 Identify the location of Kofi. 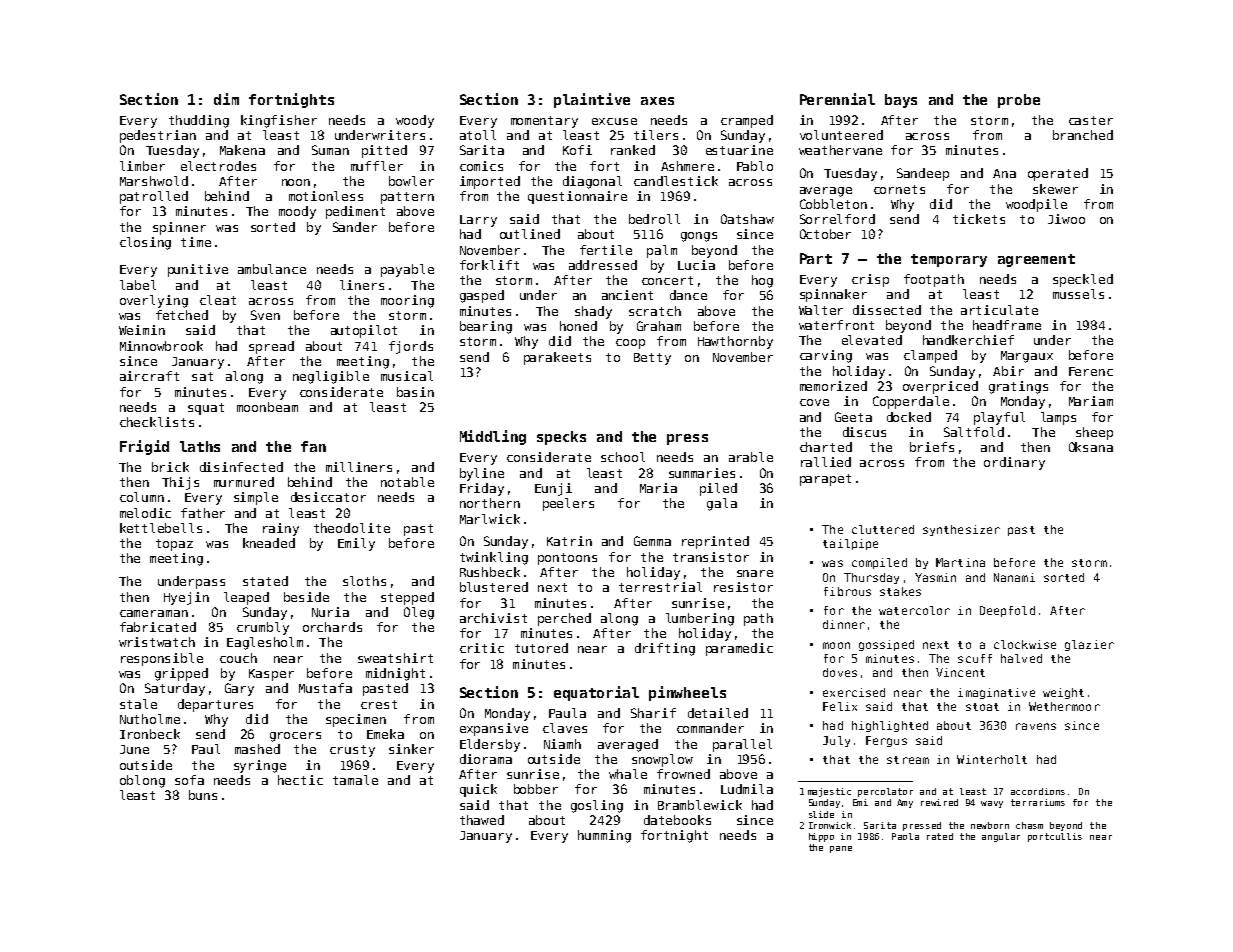
(577, 150).
